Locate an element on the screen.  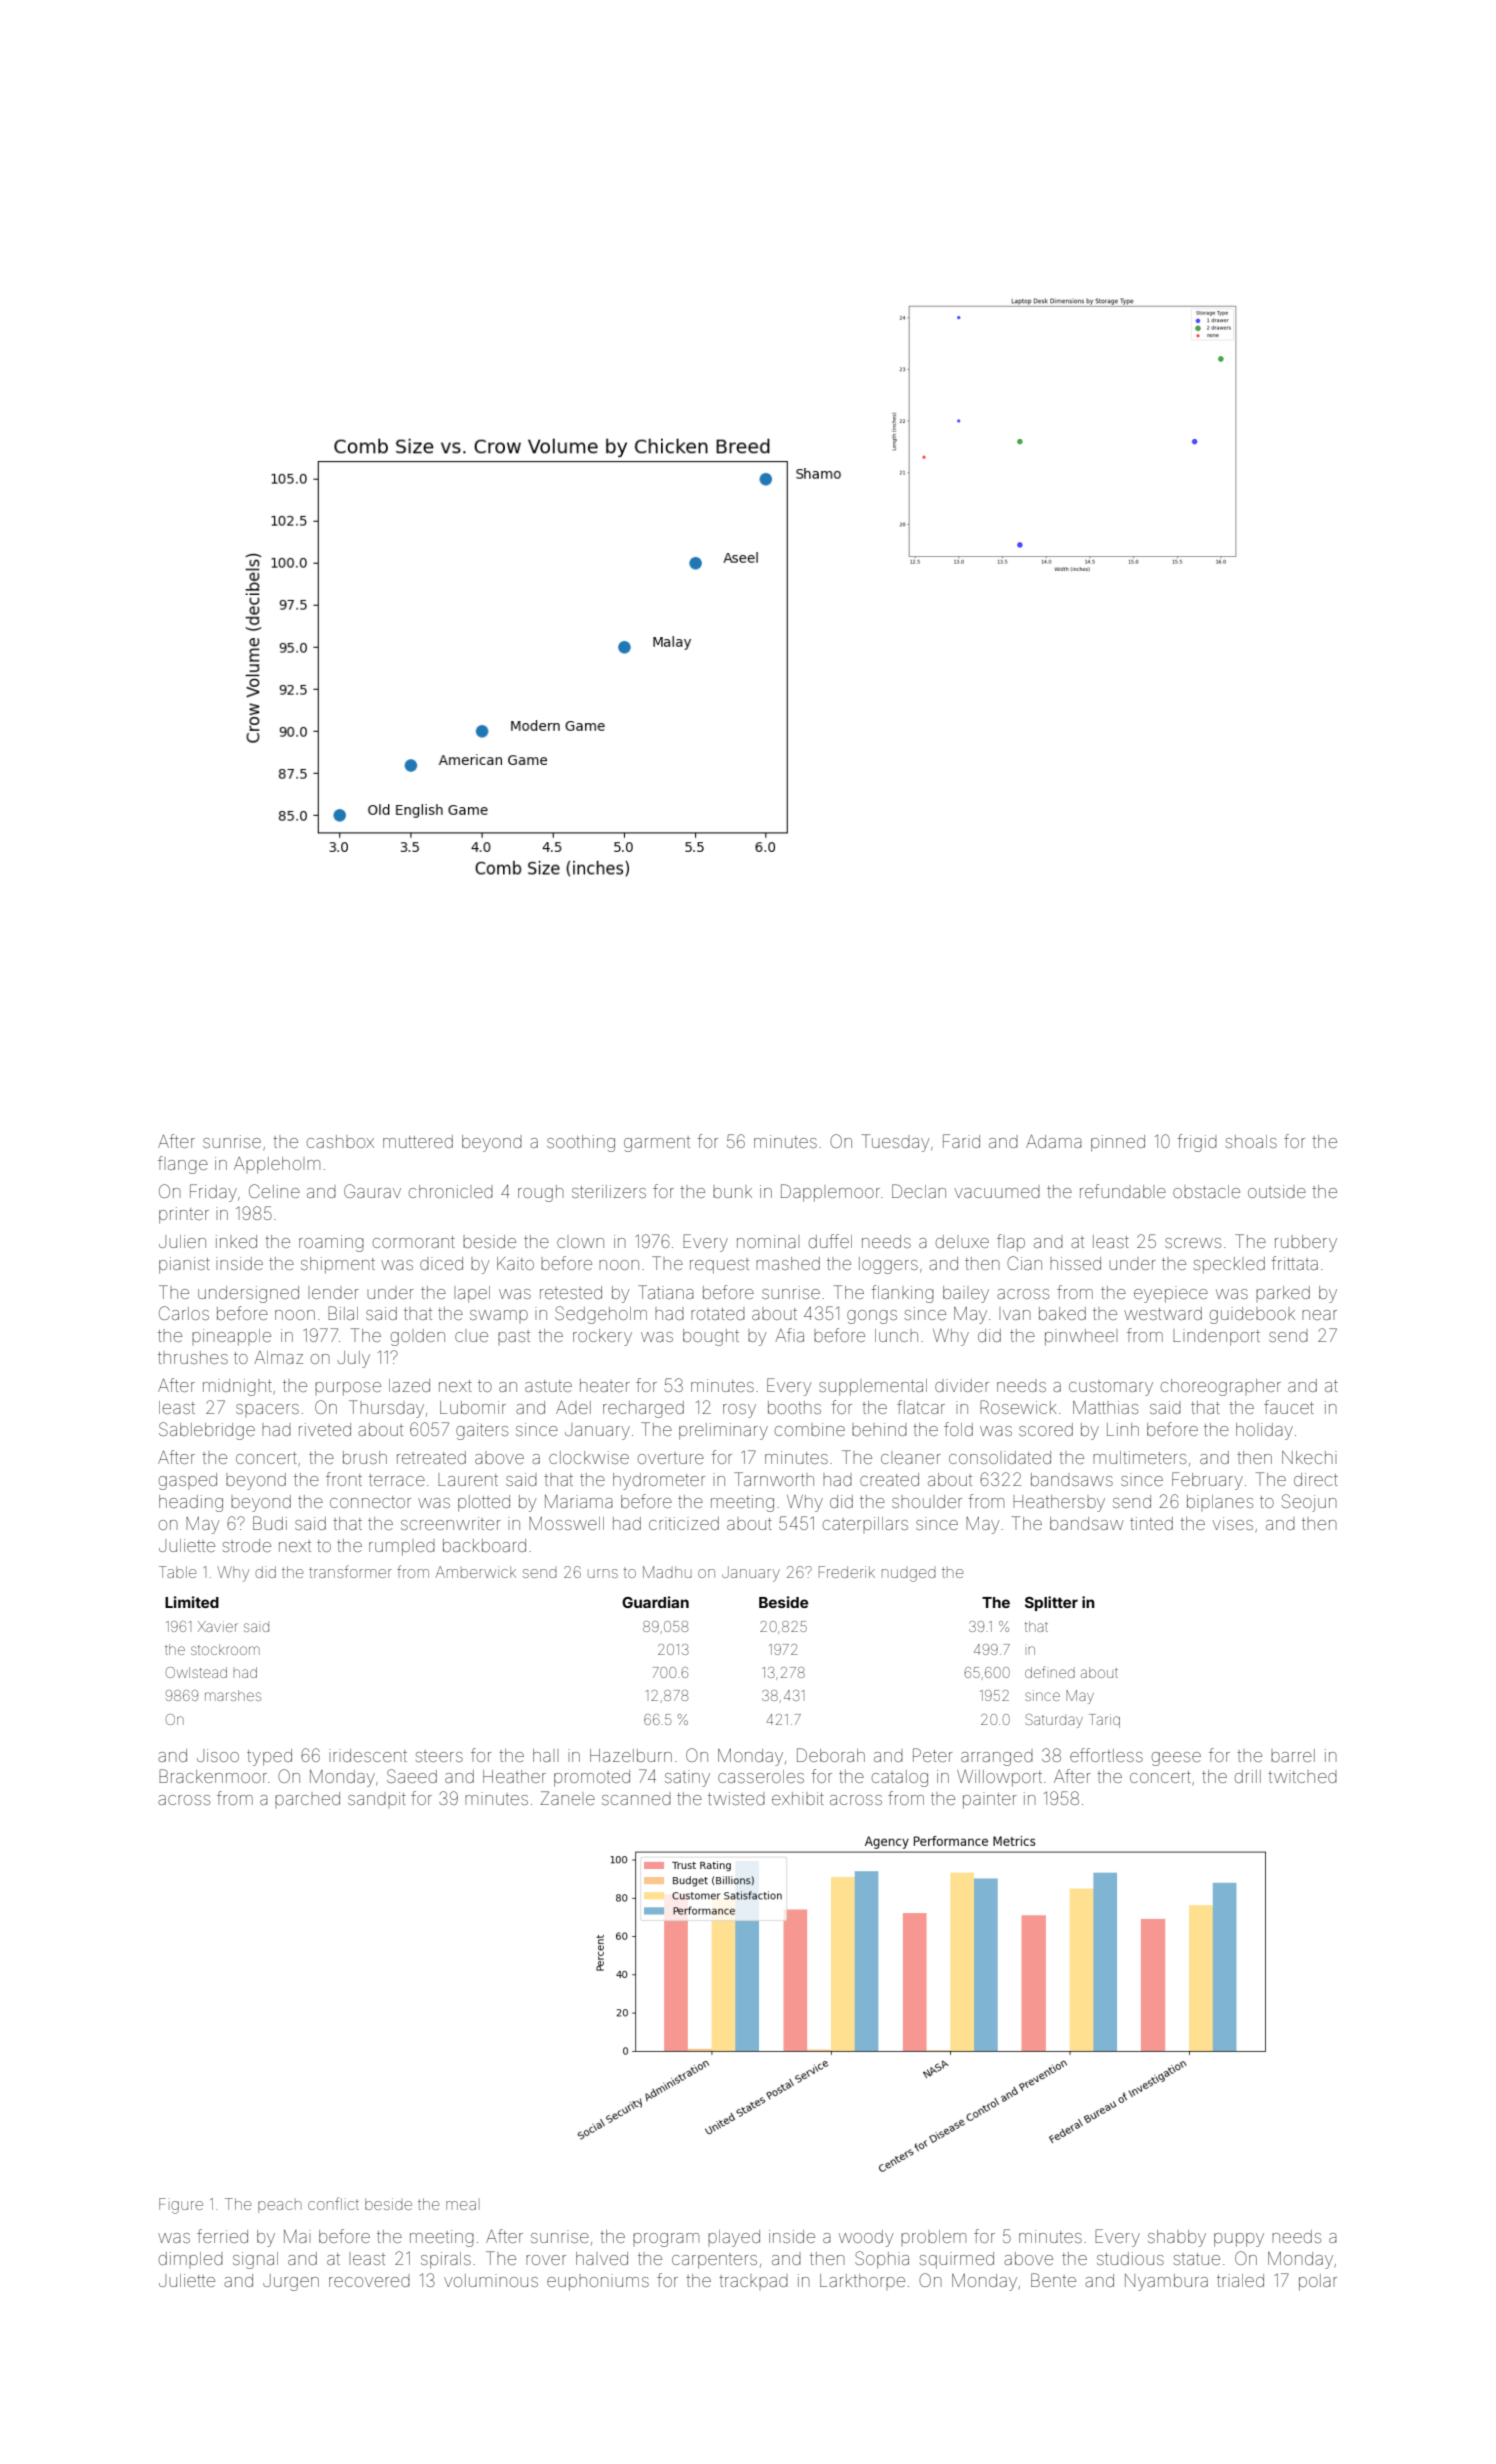
strode is located at coordinates (247, 1545).
